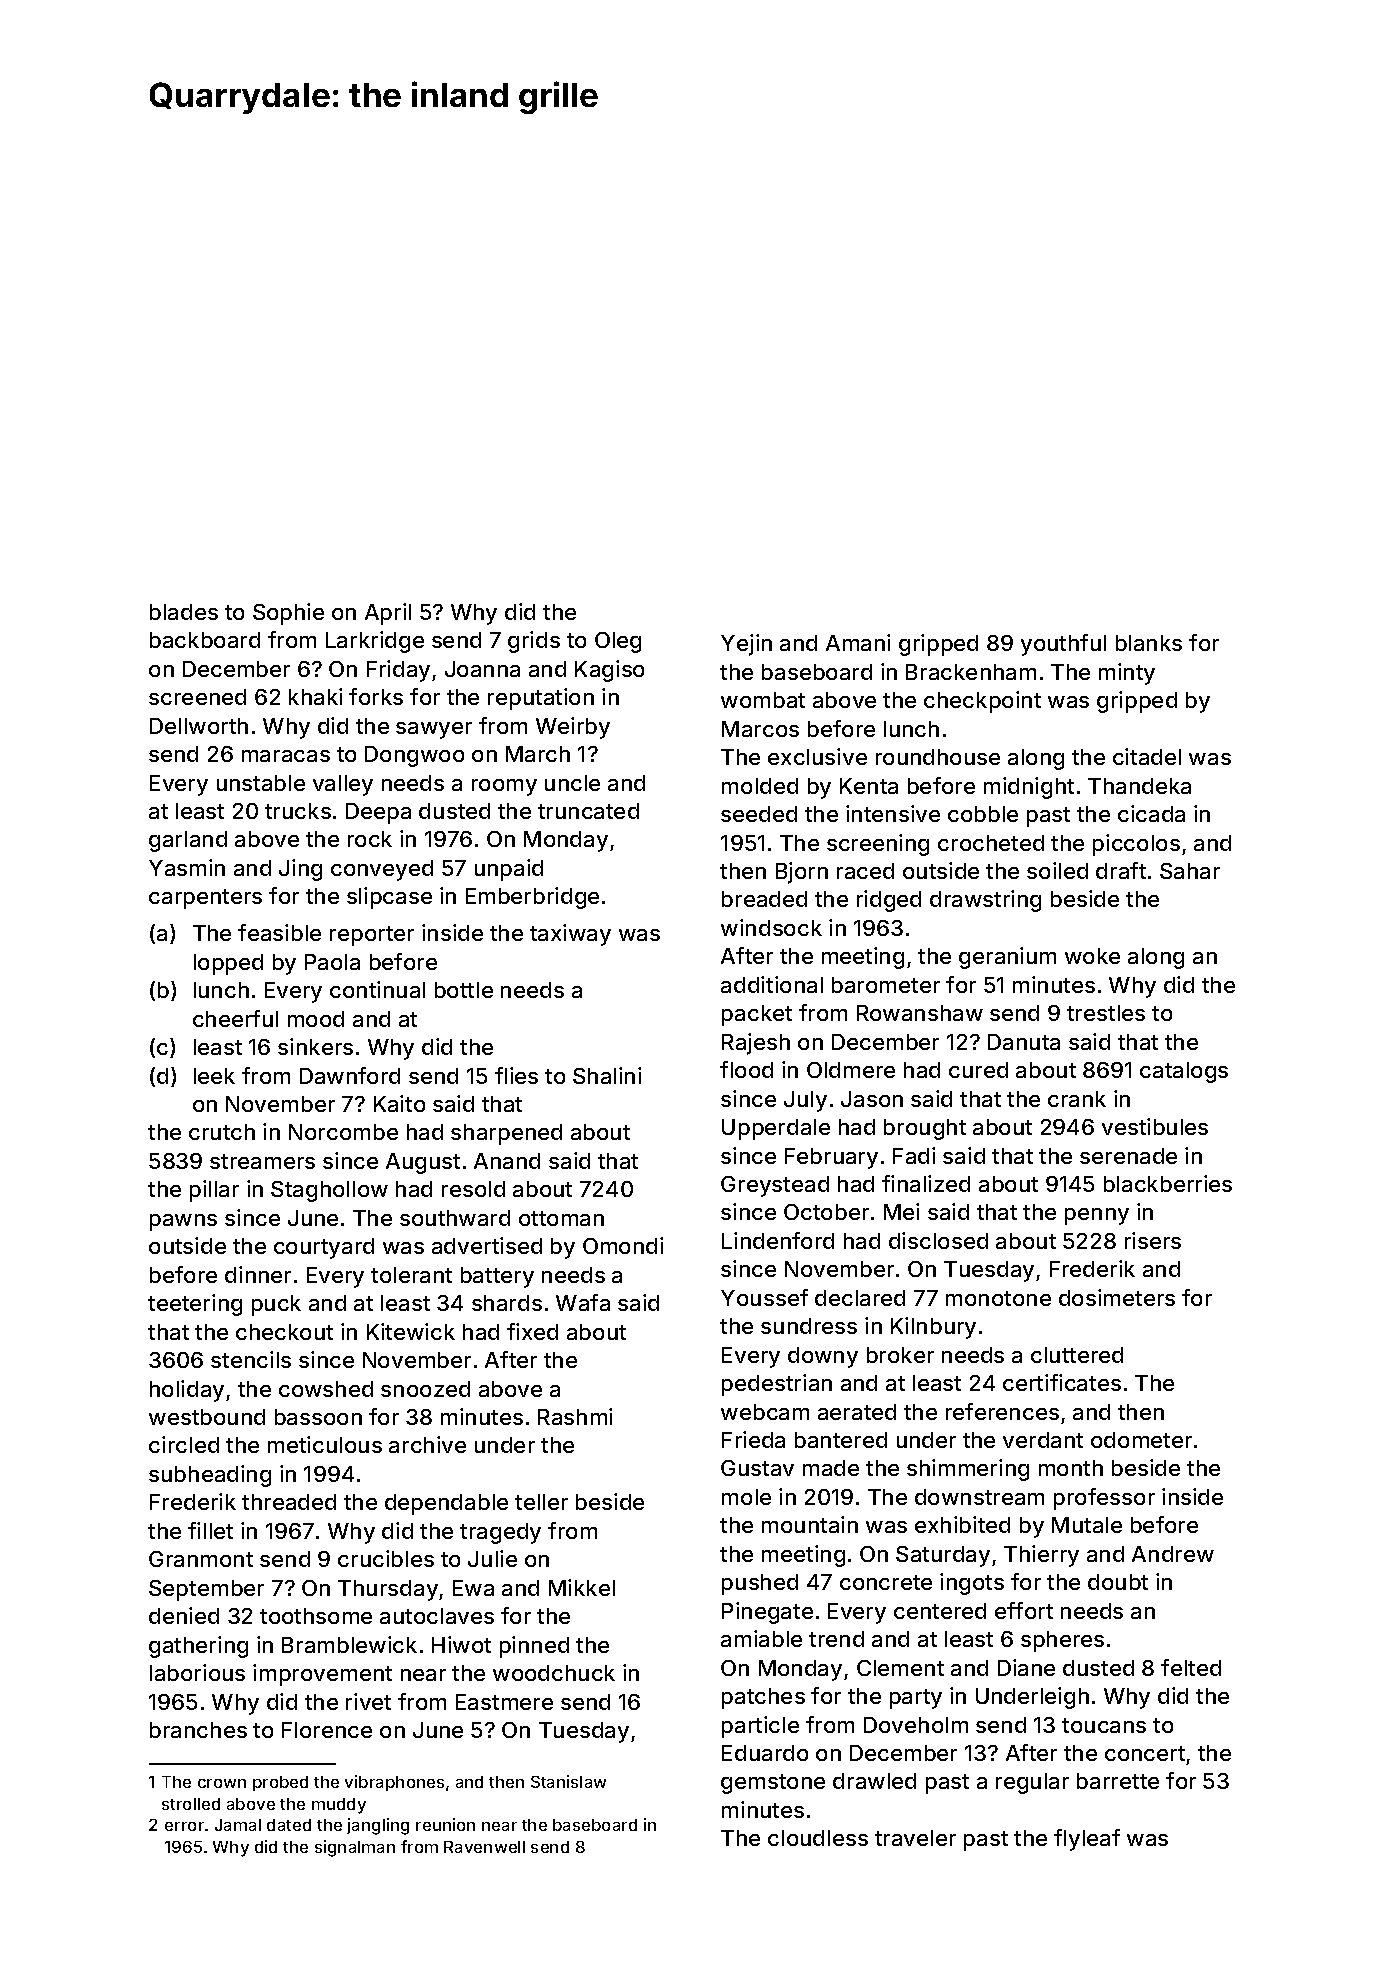 This page has width=1386, height=1969. What do you see at coordinates (775, 1186) in the page?
I see `Greystead` at bounding box center [775, 1186].
